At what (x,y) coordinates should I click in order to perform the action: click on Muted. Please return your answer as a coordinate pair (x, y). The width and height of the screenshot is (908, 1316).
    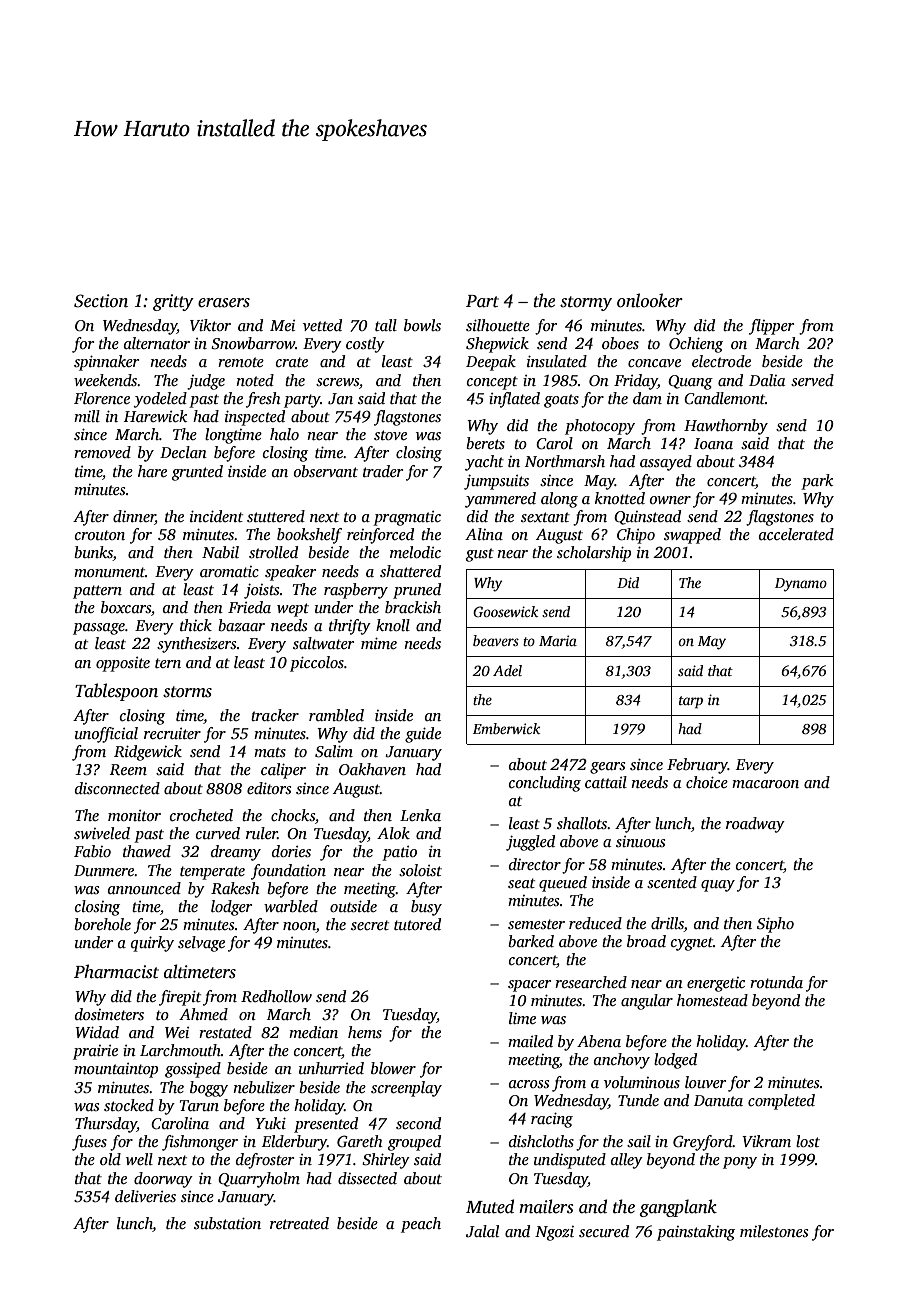
    Looking at the image, I should click on (490, 1206).
